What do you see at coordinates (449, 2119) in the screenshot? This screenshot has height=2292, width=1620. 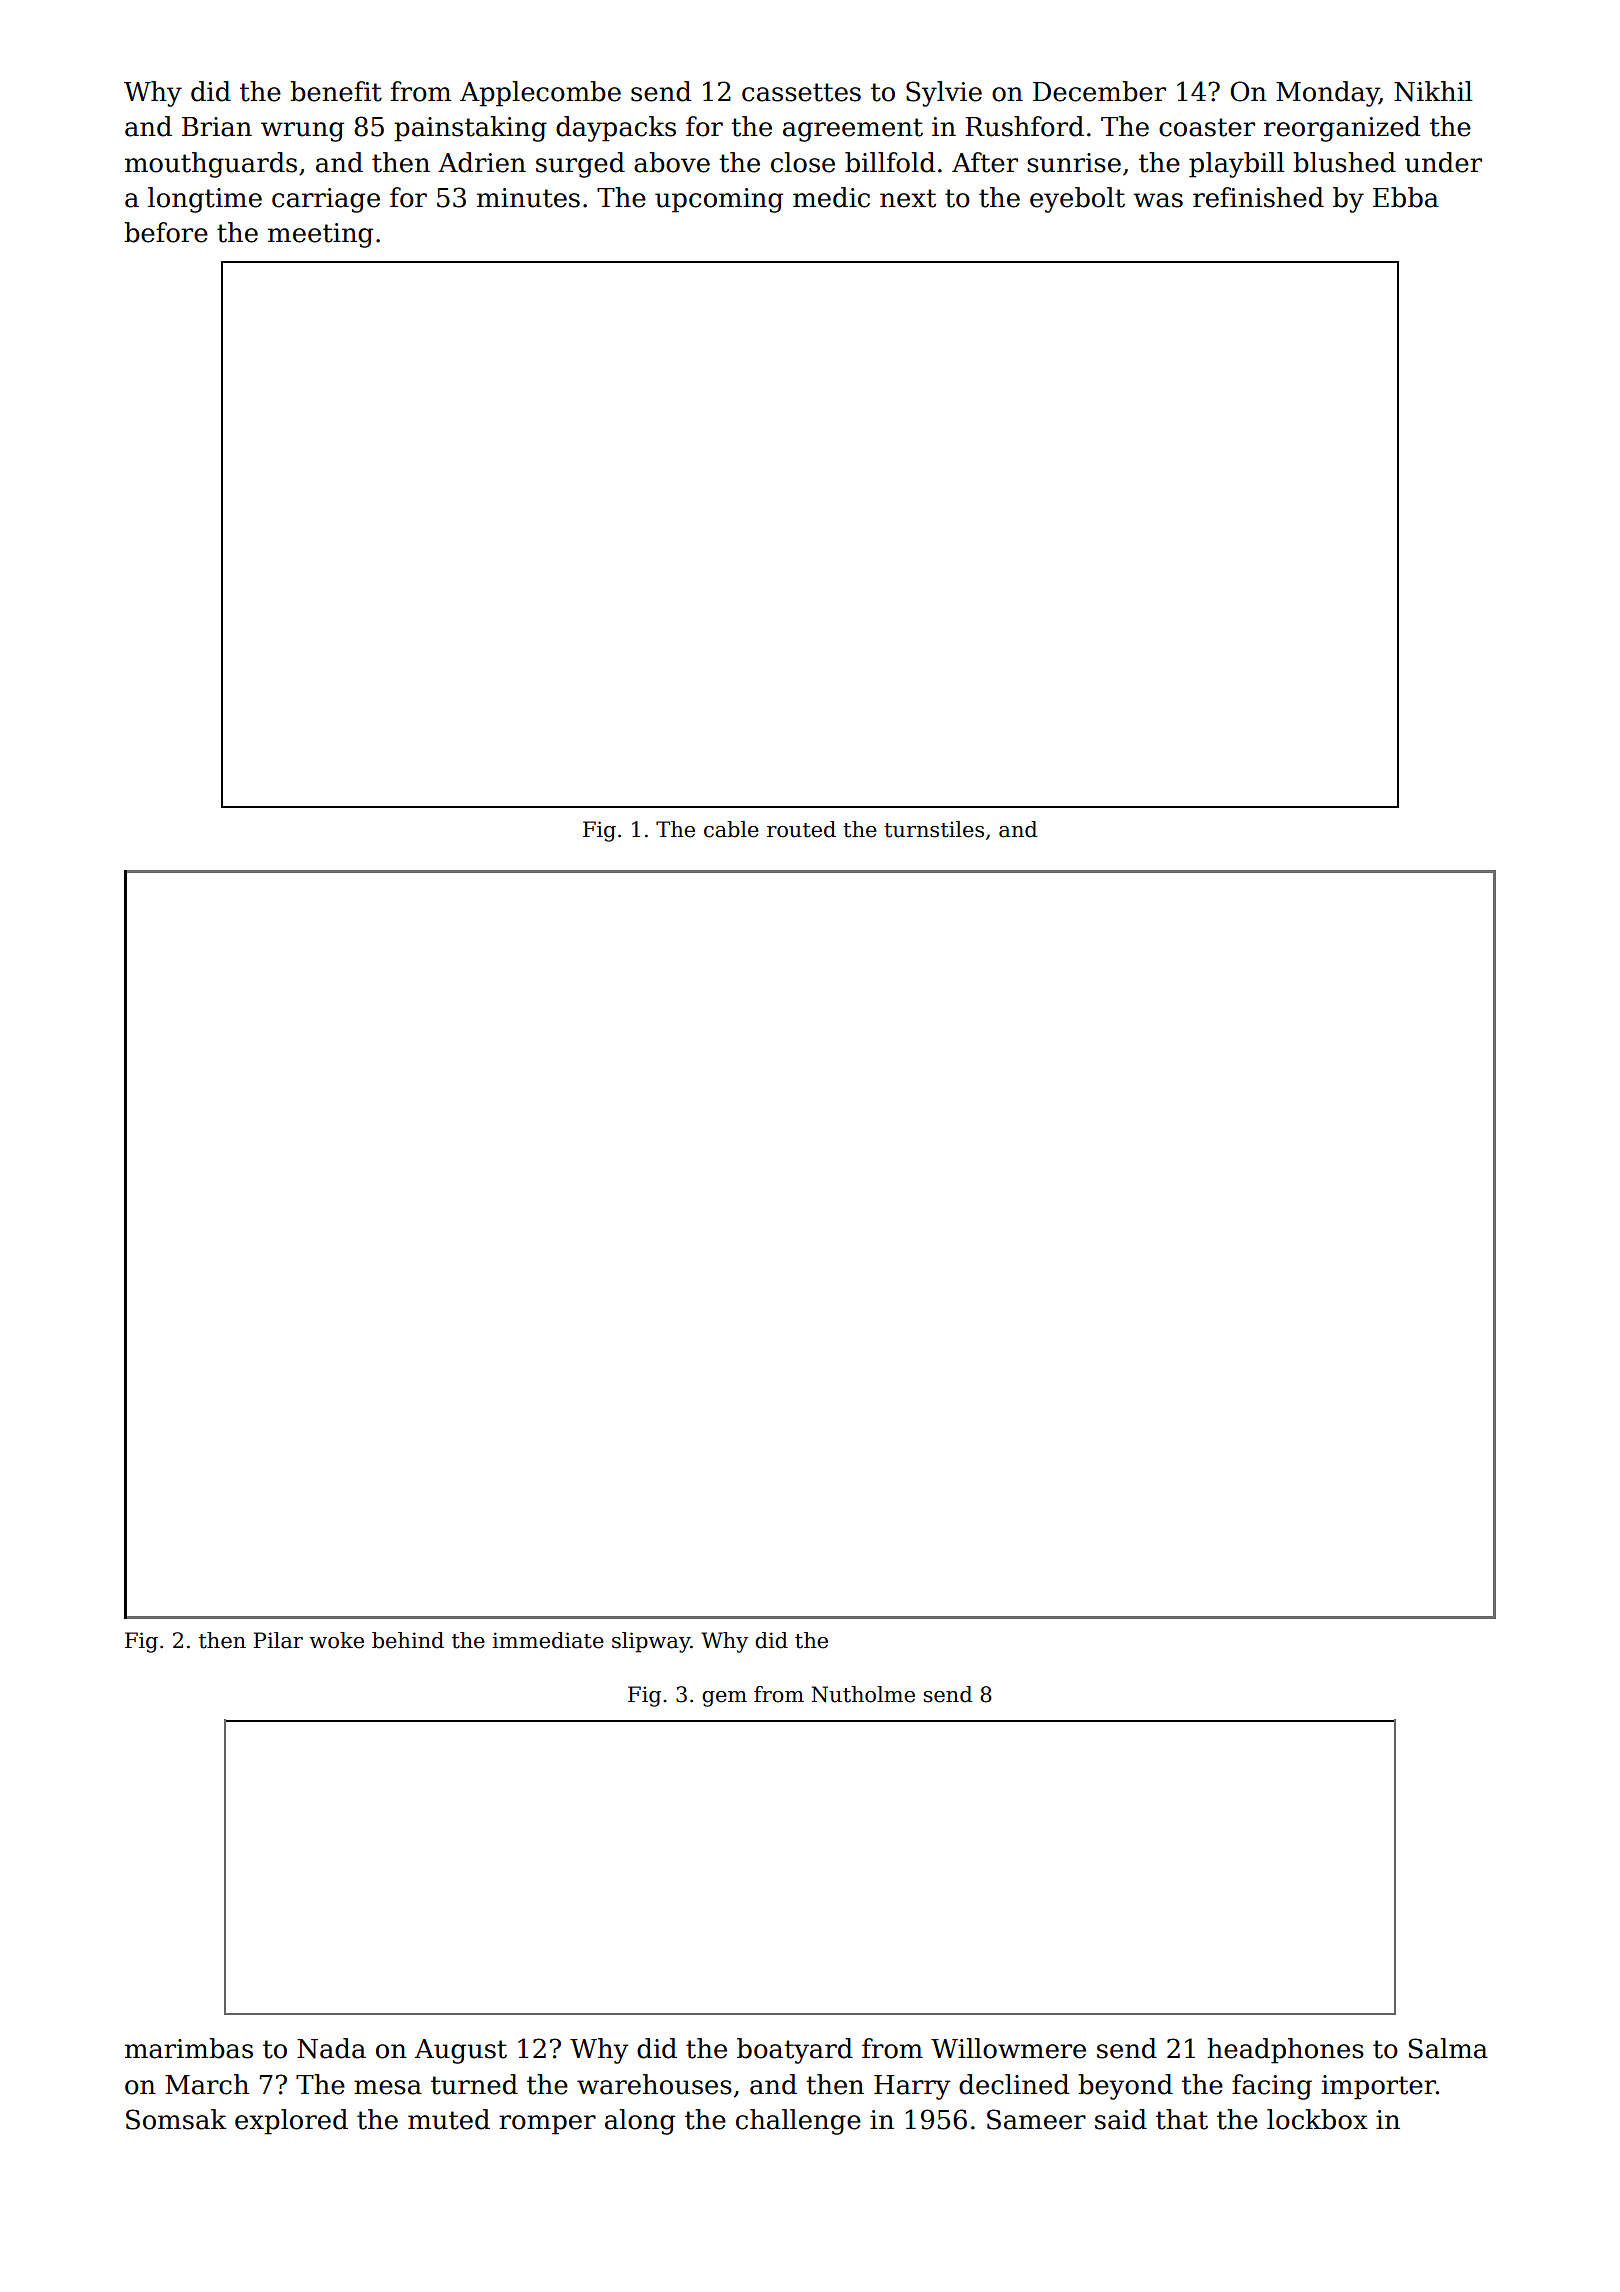 I see `muted` at bounding box center [449, 2119].
